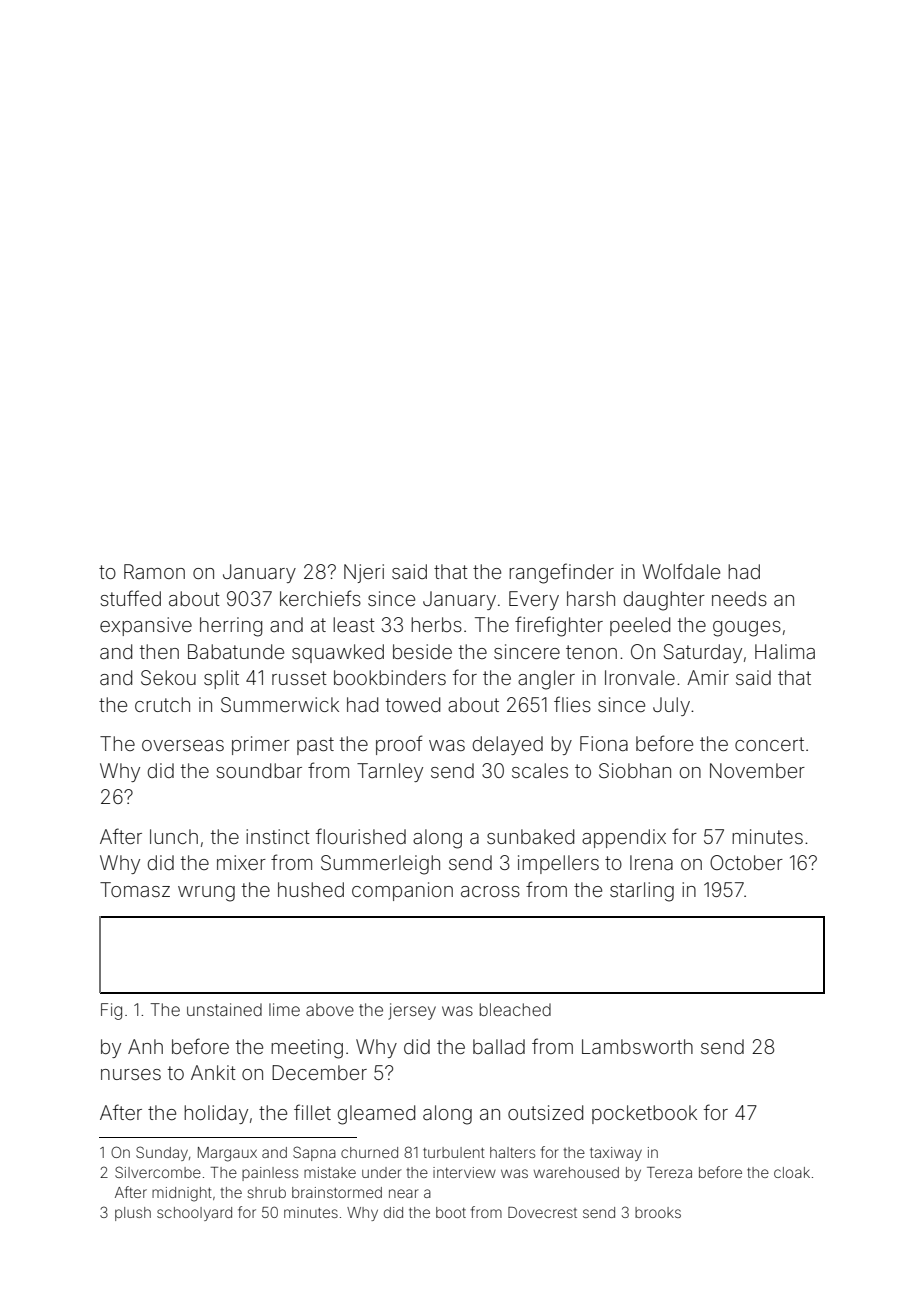  Describe the element at coordinates (135, 889) in the screenshot. I see `Tomasz` at that location.
